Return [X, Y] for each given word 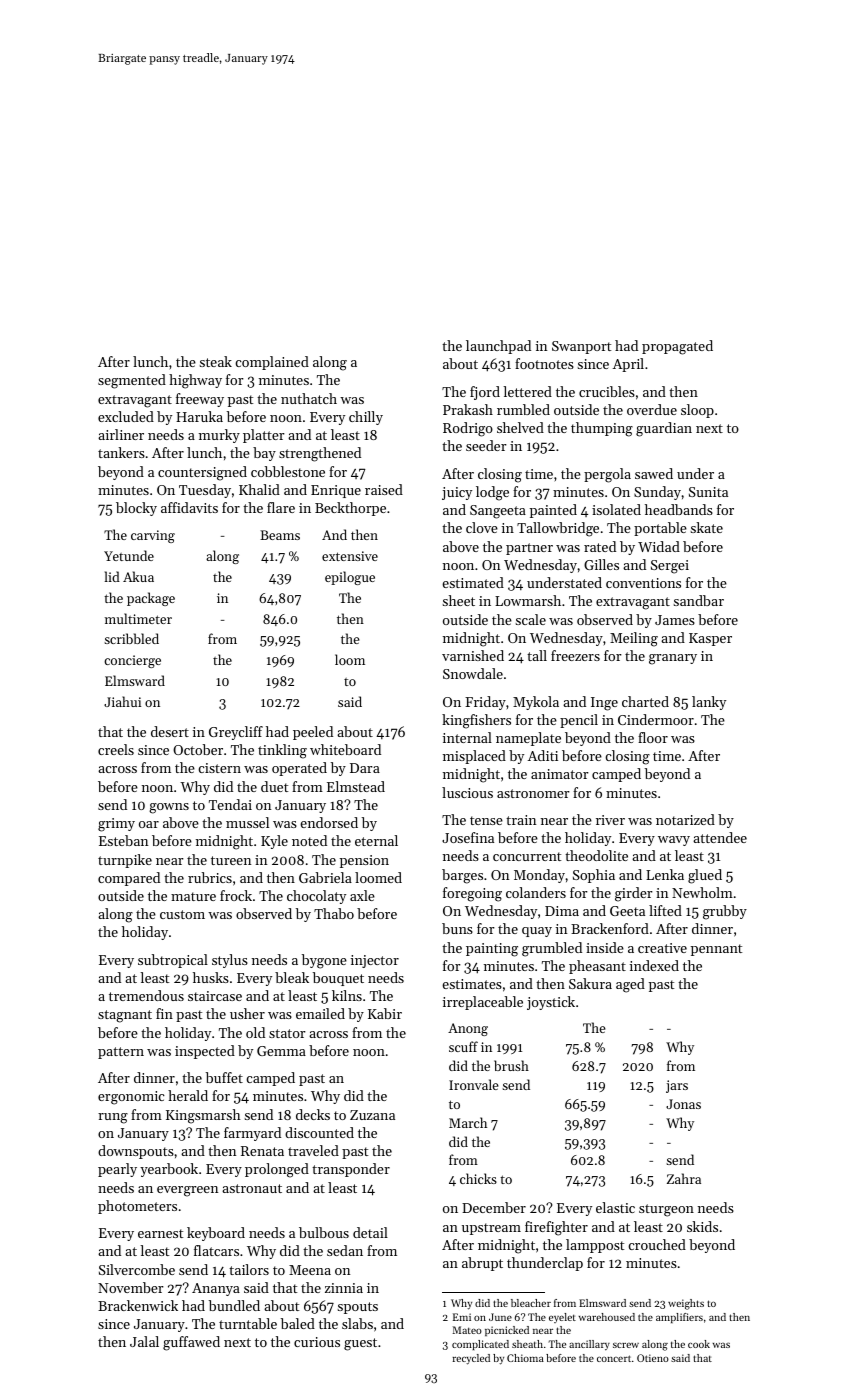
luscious [467, 792]
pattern [121, 1053]
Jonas [683, 1104]
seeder [486, 445]
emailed [320, 1013]
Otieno [653, 1358]
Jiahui [122, 701]
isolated [616, 509]
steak [216, 361]
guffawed [191, 1343]
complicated [480, 1345]
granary [673, 659]
